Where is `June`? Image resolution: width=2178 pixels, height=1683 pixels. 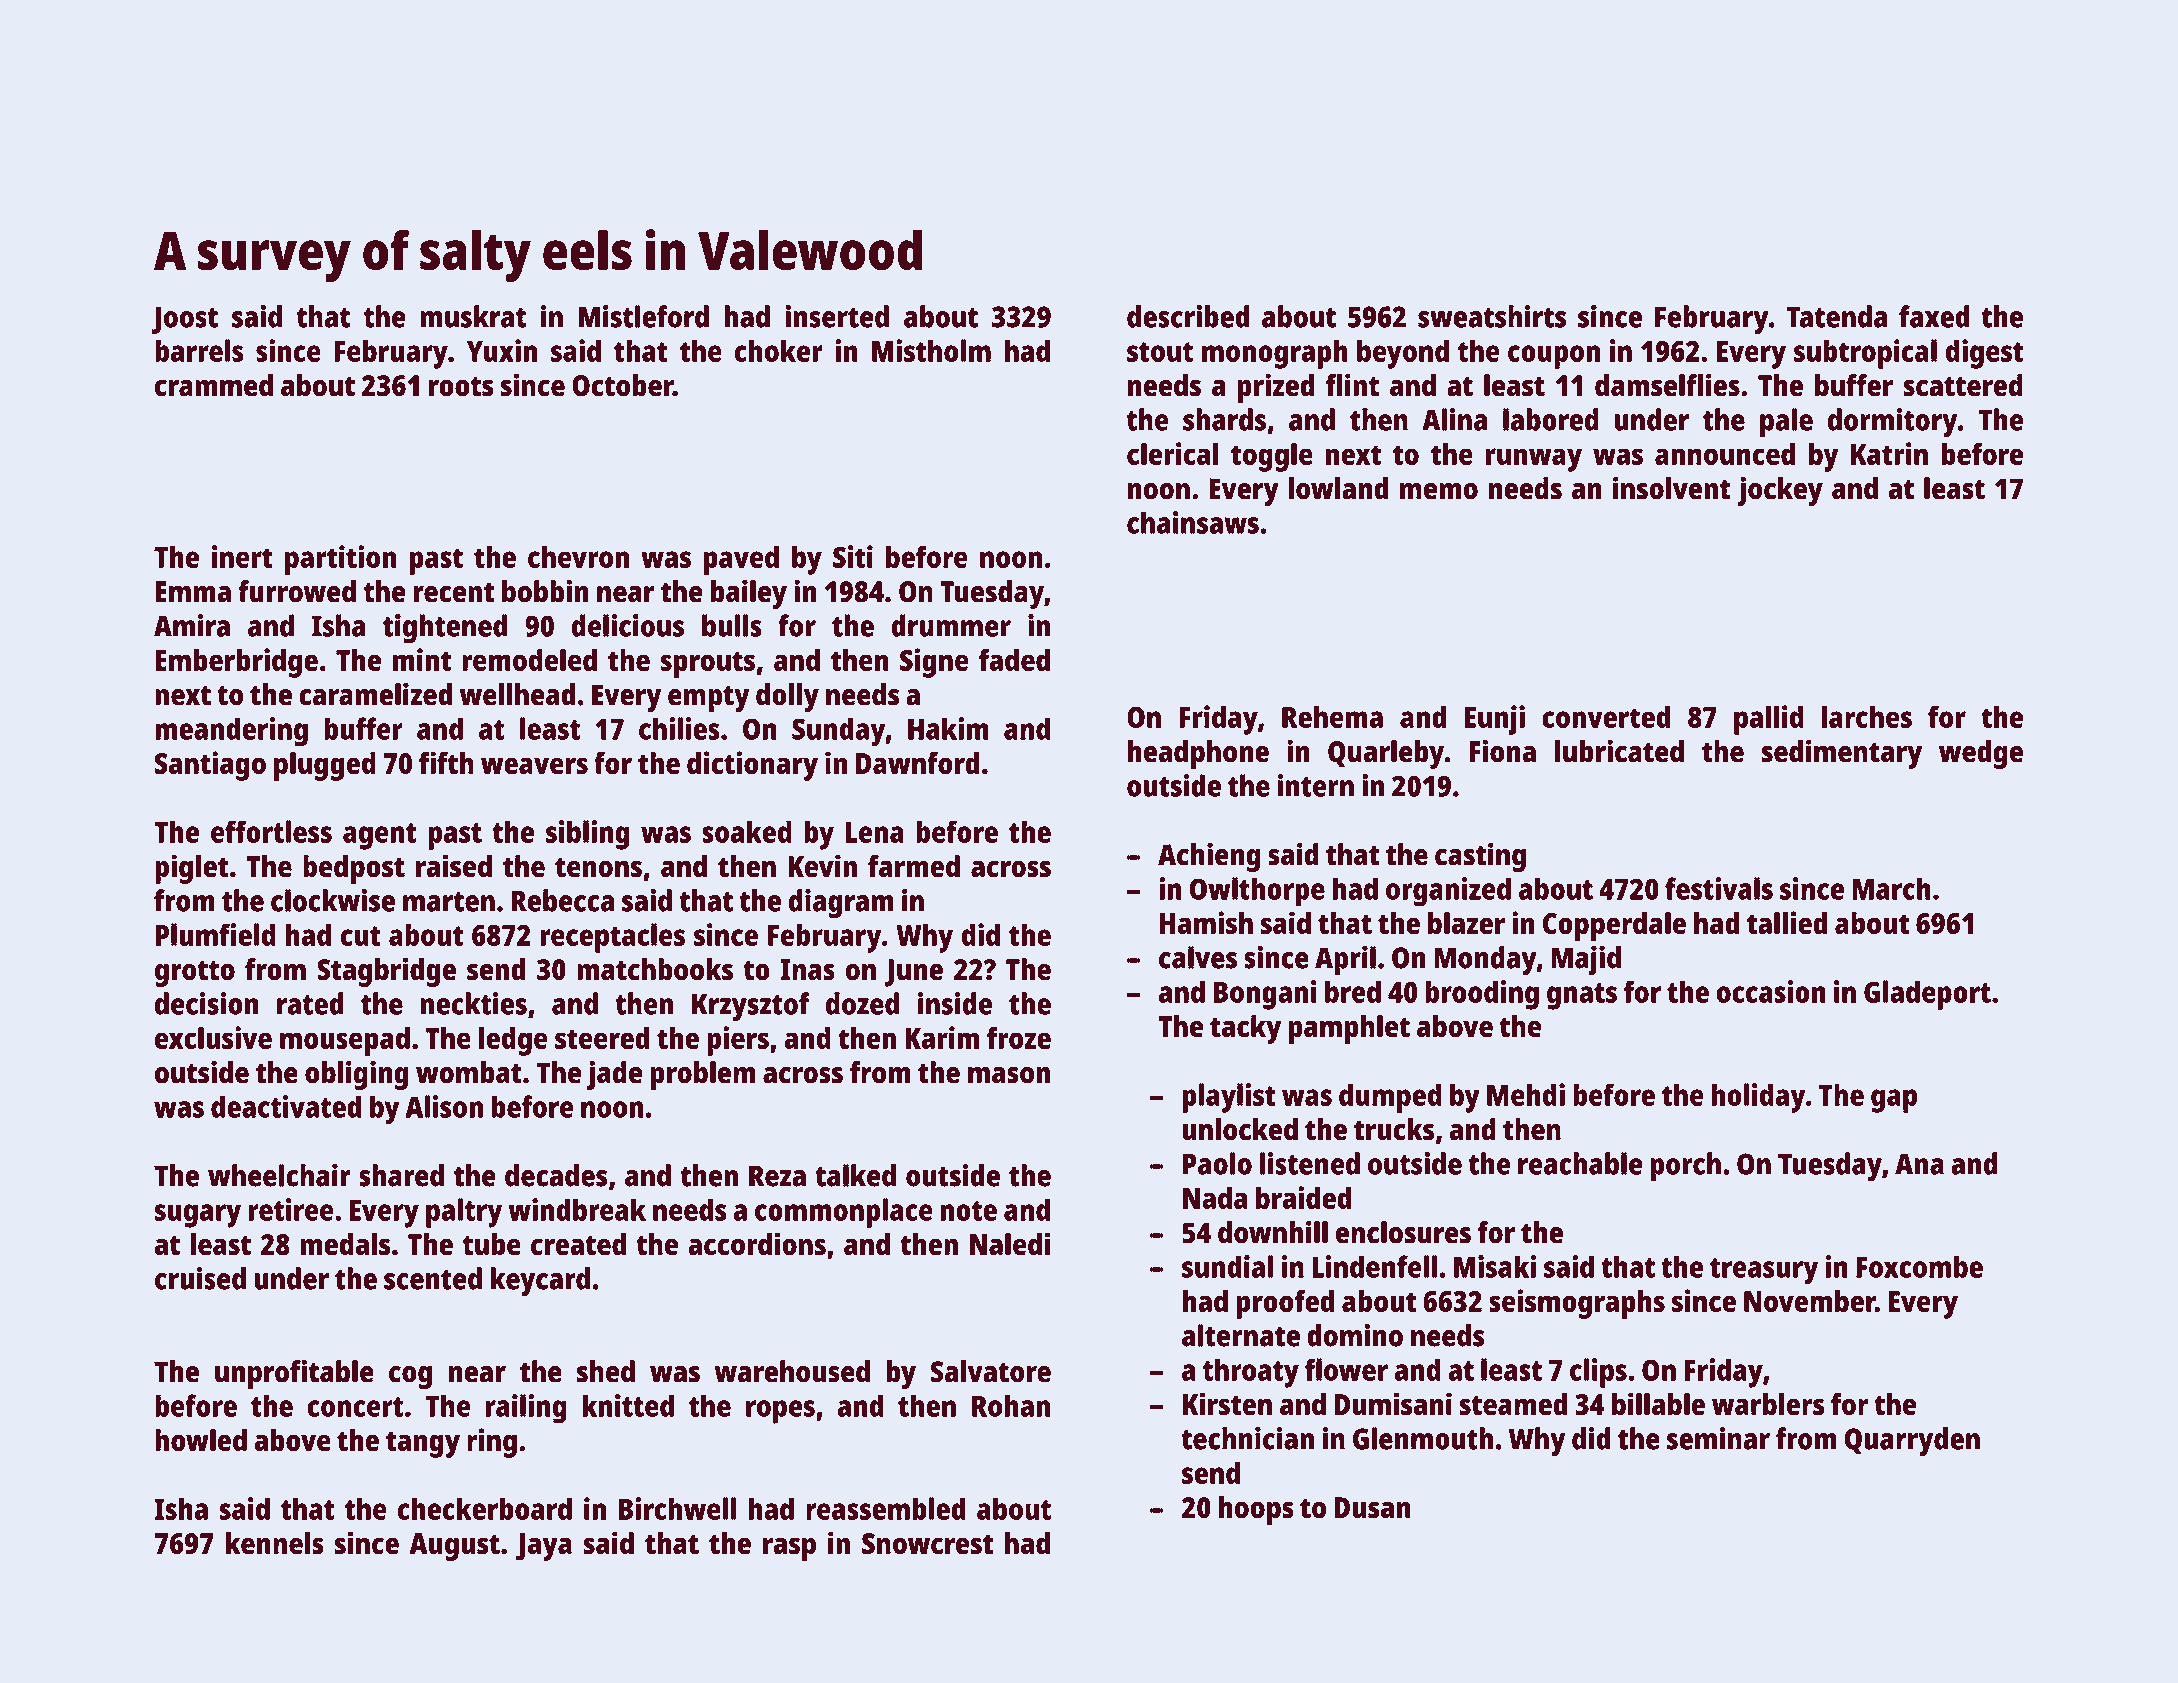
June is located at coordinates (914, 973).
